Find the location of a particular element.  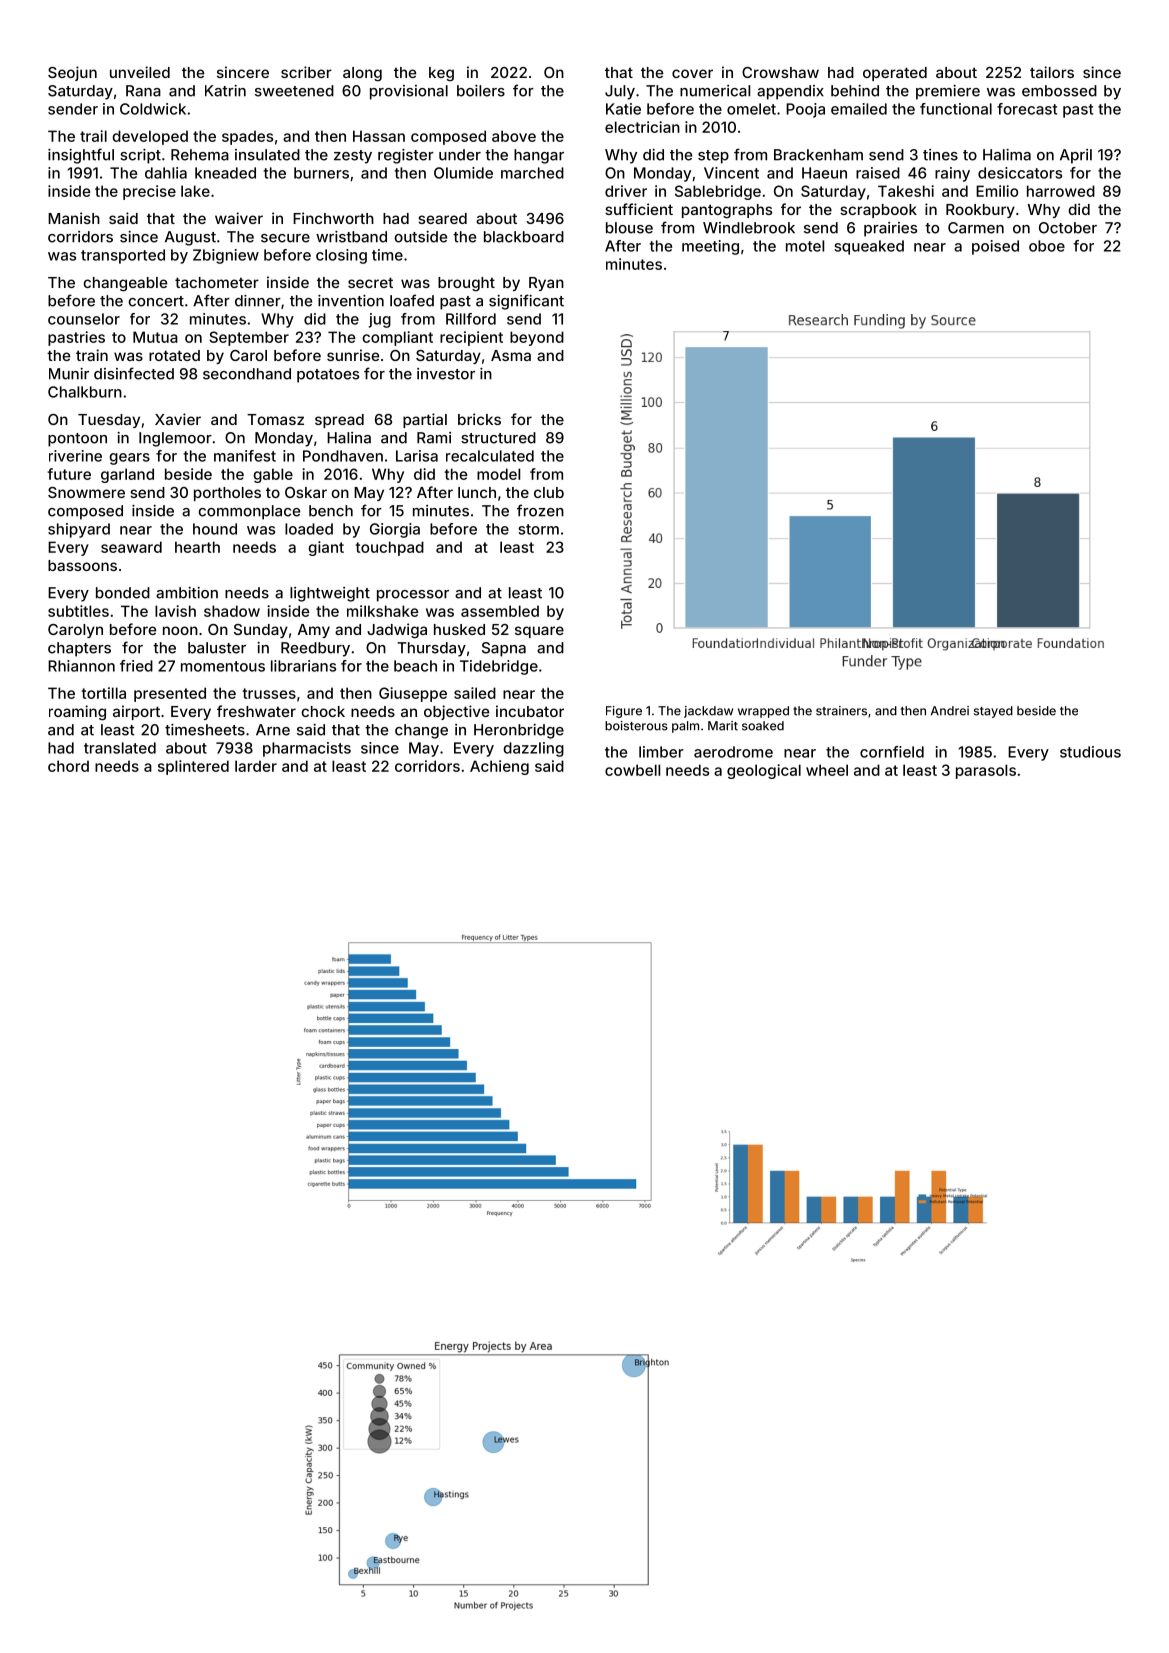

tines is located at coordinates (940, 155).
